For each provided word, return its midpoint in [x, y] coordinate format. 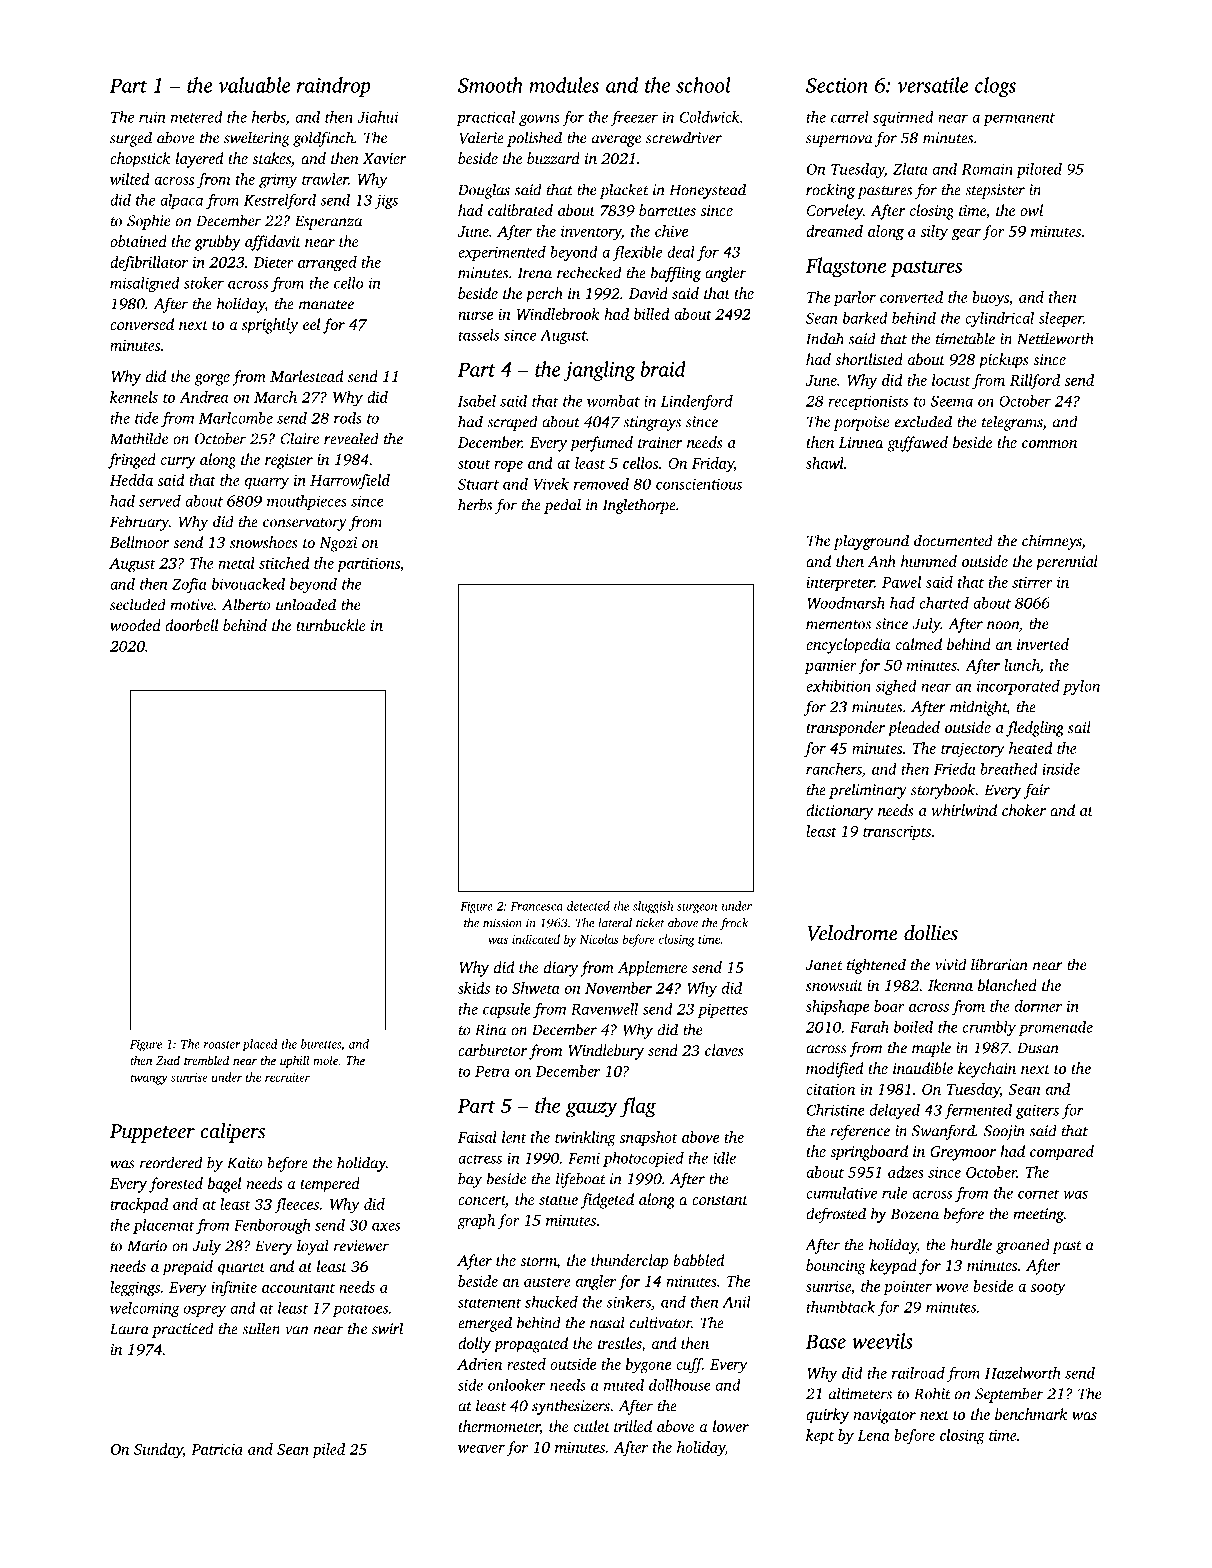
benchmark [1031, 1414]
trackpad [139, 1205]
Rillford [1035, 382]
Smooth [490, 85]
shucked [551, 1302]
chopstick [140, 160]
